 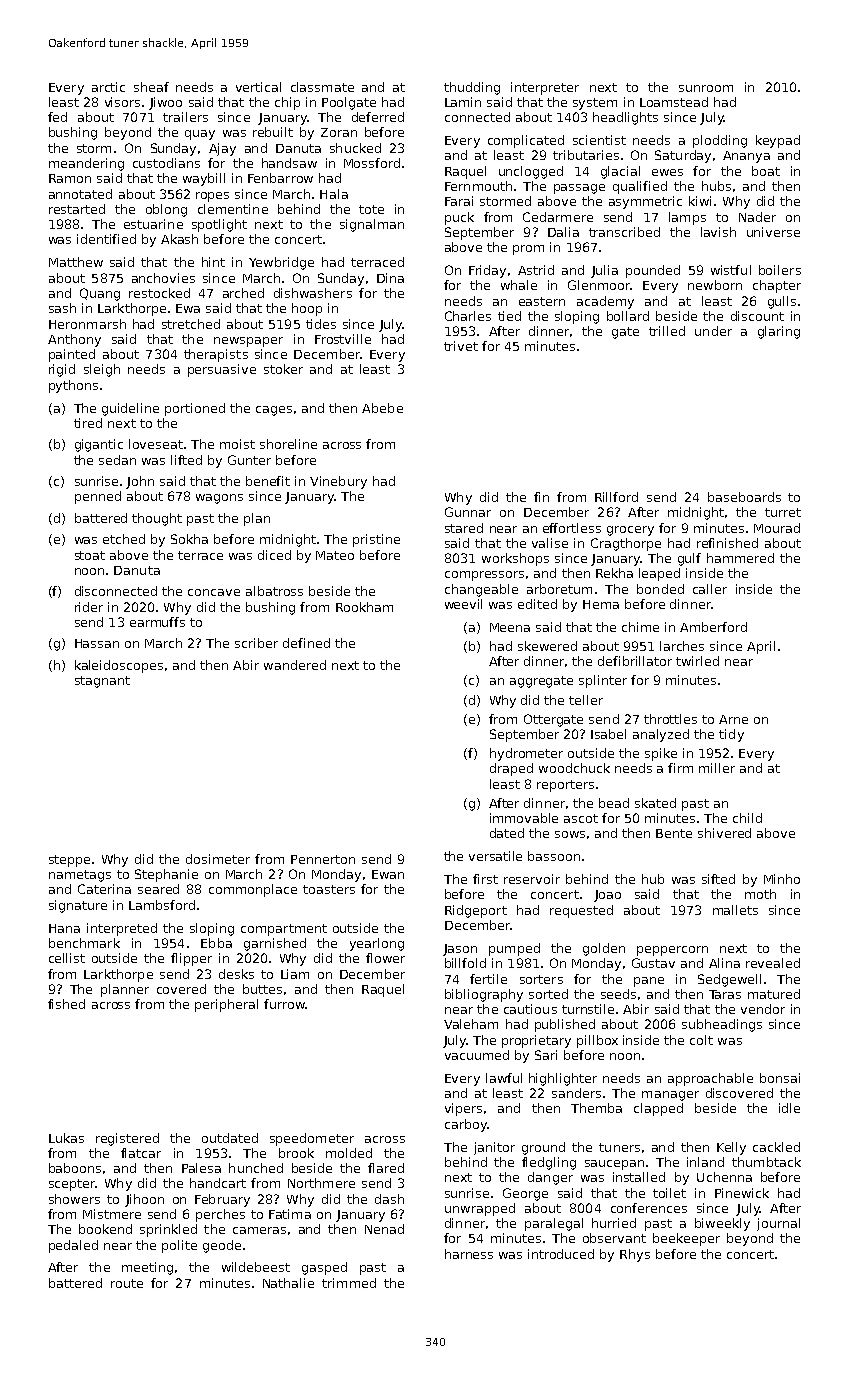 I want to click on meeting, so click(x=147, y=1268).
